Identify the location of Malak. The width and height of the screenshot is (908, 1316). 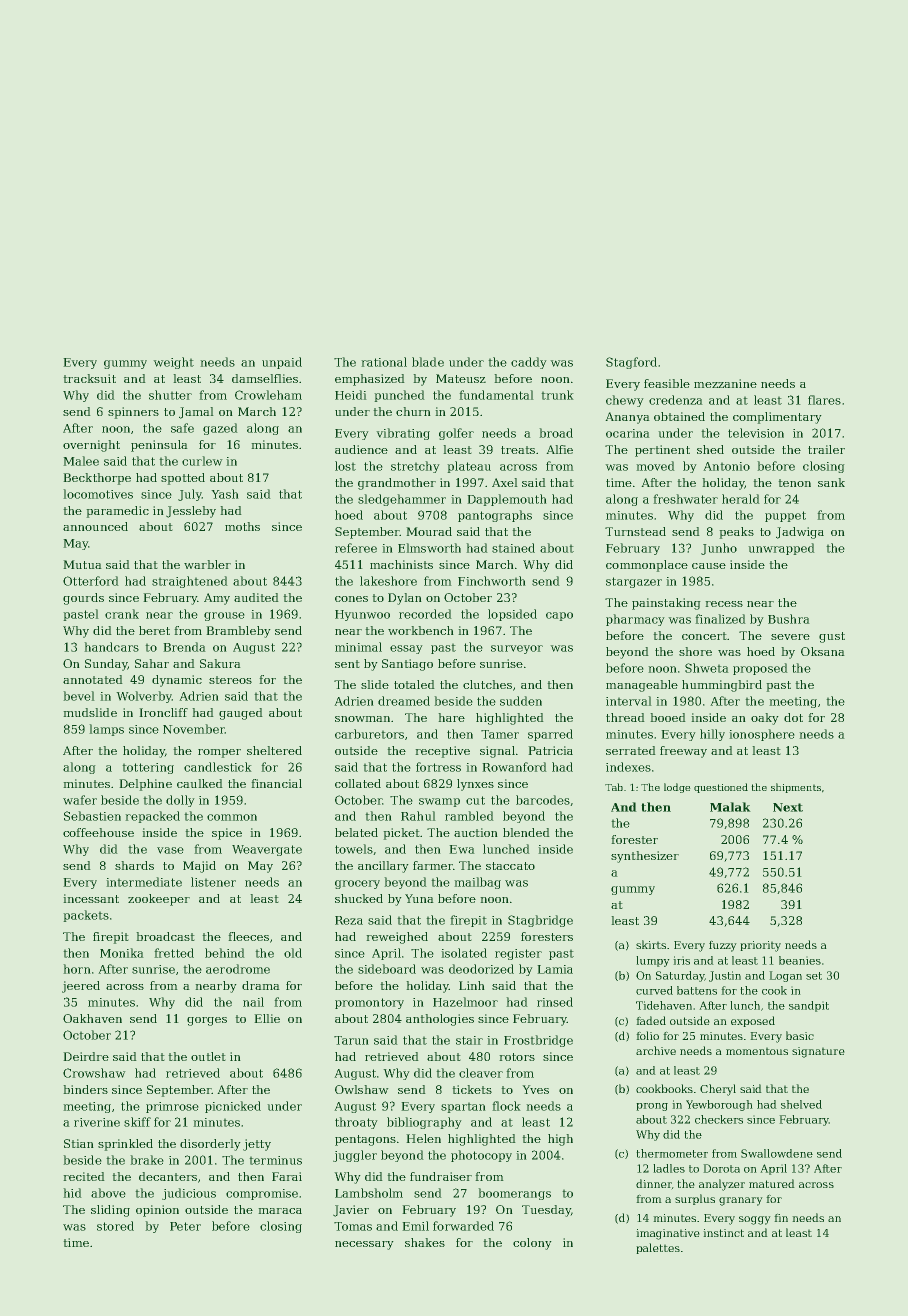
(730, 807).
